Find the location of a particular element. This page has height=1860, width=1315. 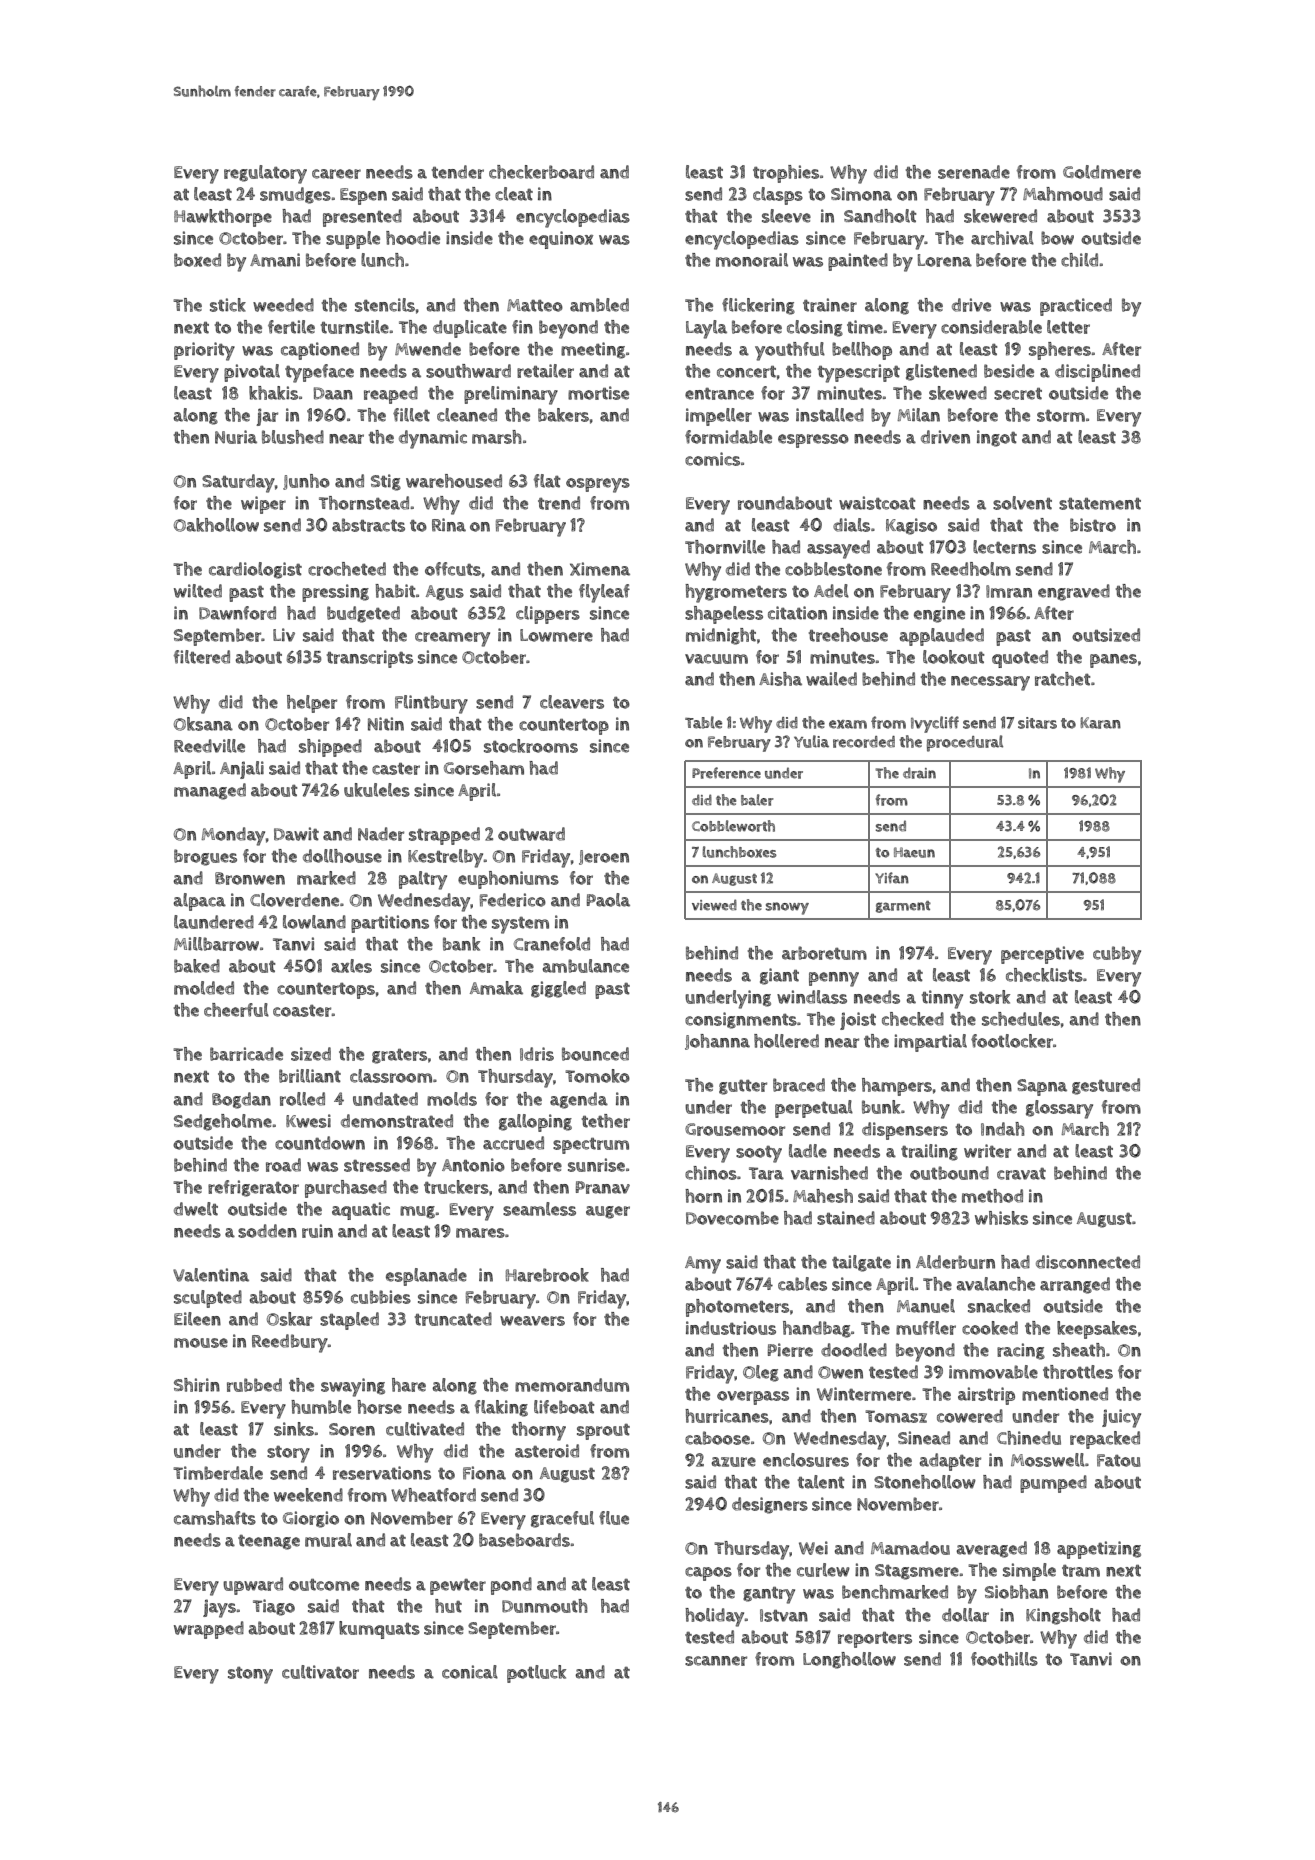

Amy is located at coordinates (703, 1265).
